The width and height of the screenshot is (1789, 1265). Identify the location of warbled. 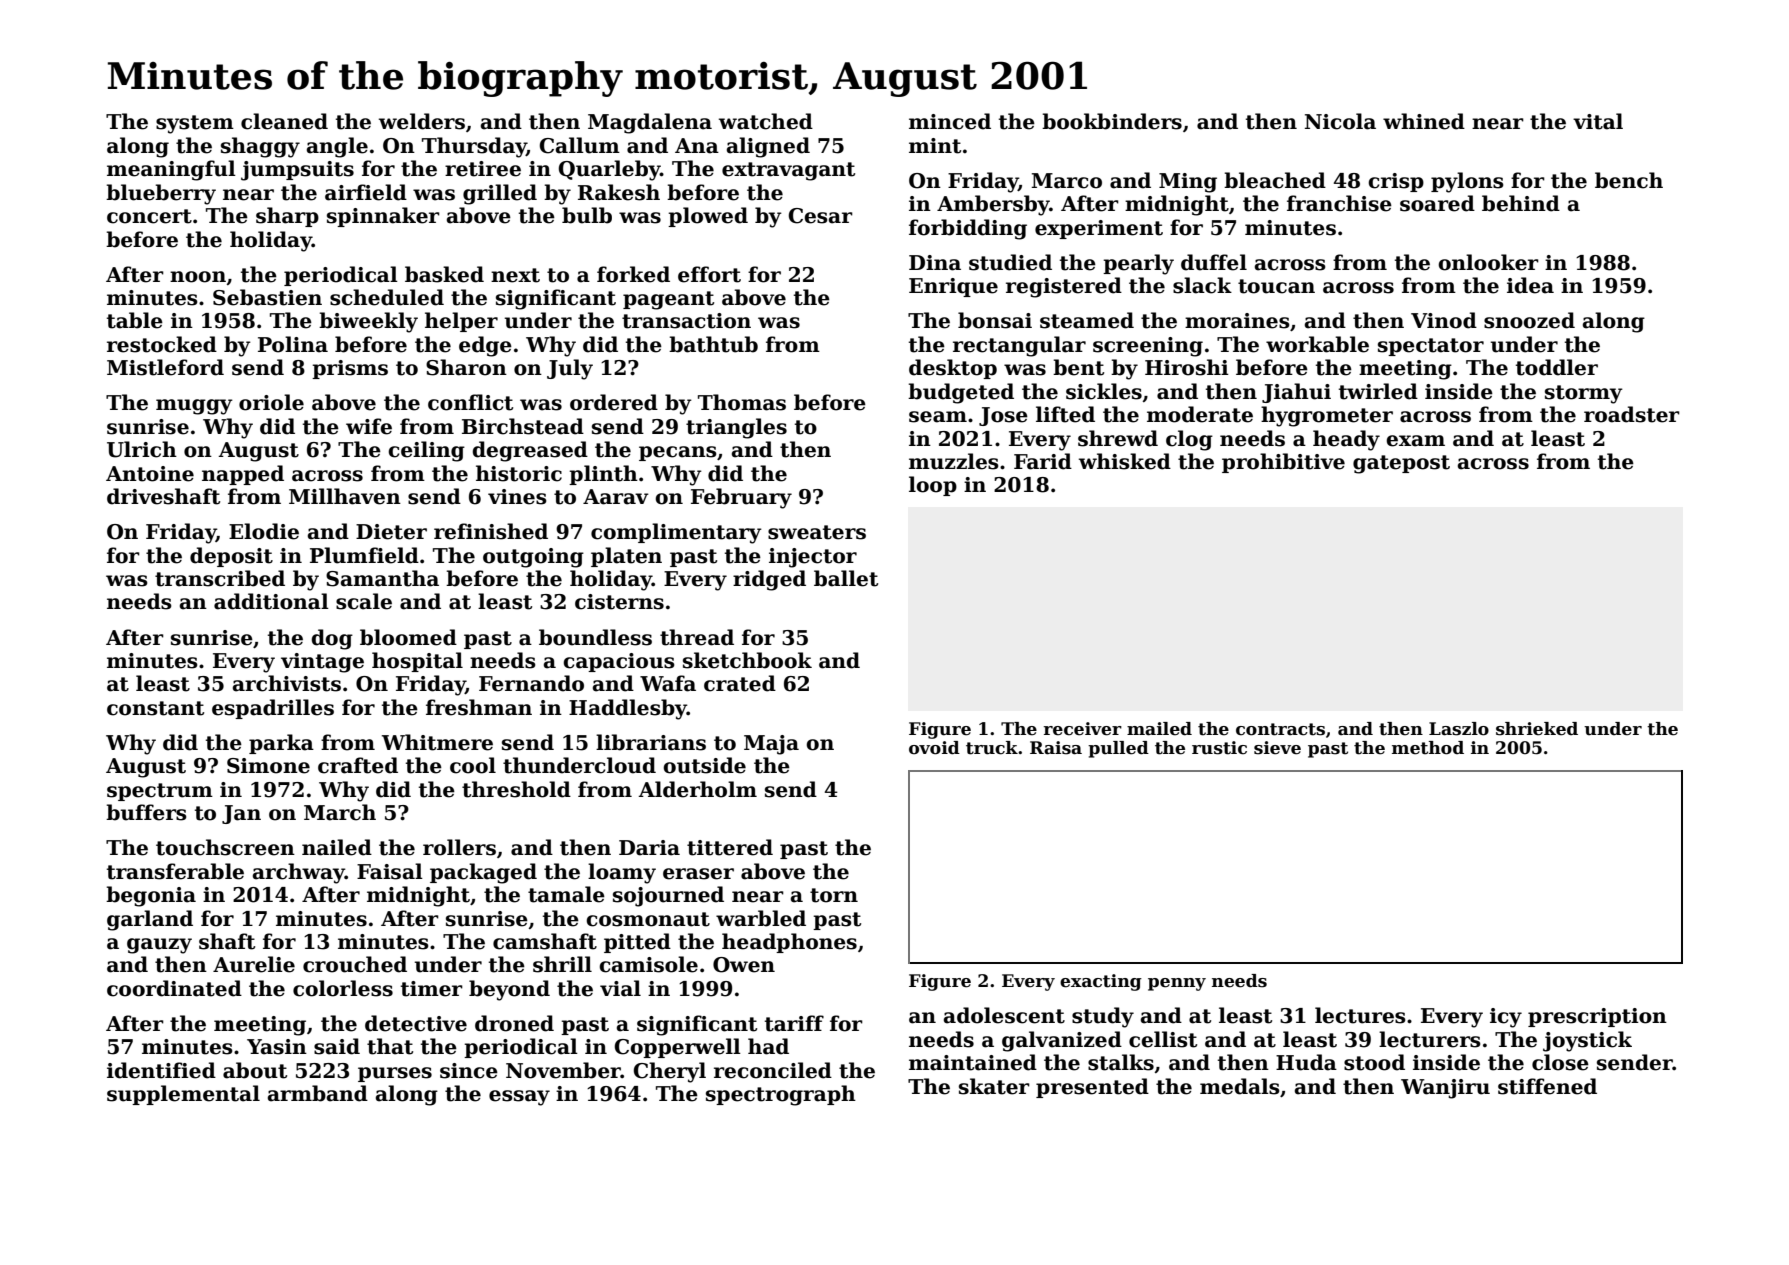
(761, 918).
